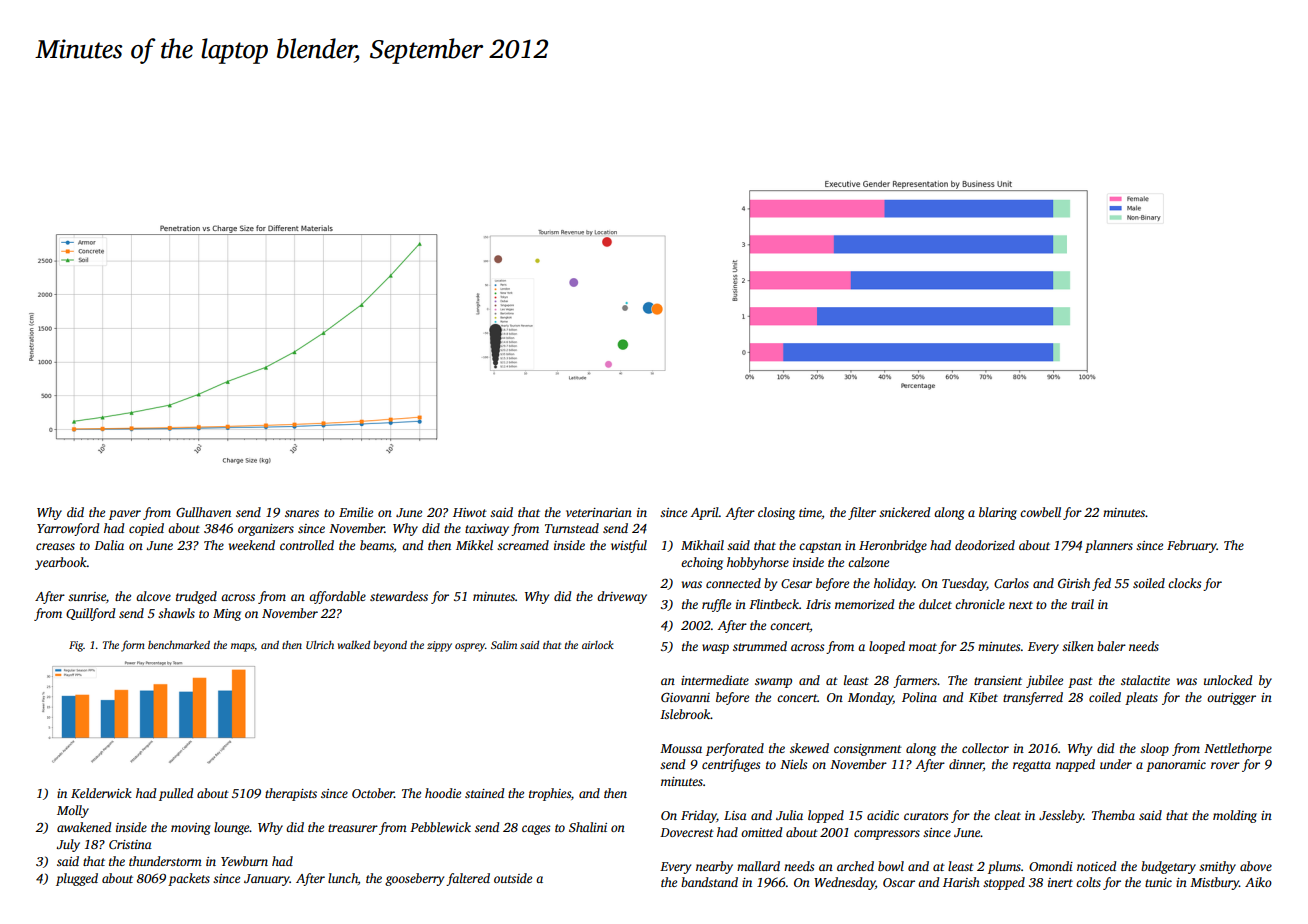 The width and height of the image is (1308, 924). What do you see at coordinates (353, 828) in the image?
I see `treasurer` at bounding box center [353, 828].
